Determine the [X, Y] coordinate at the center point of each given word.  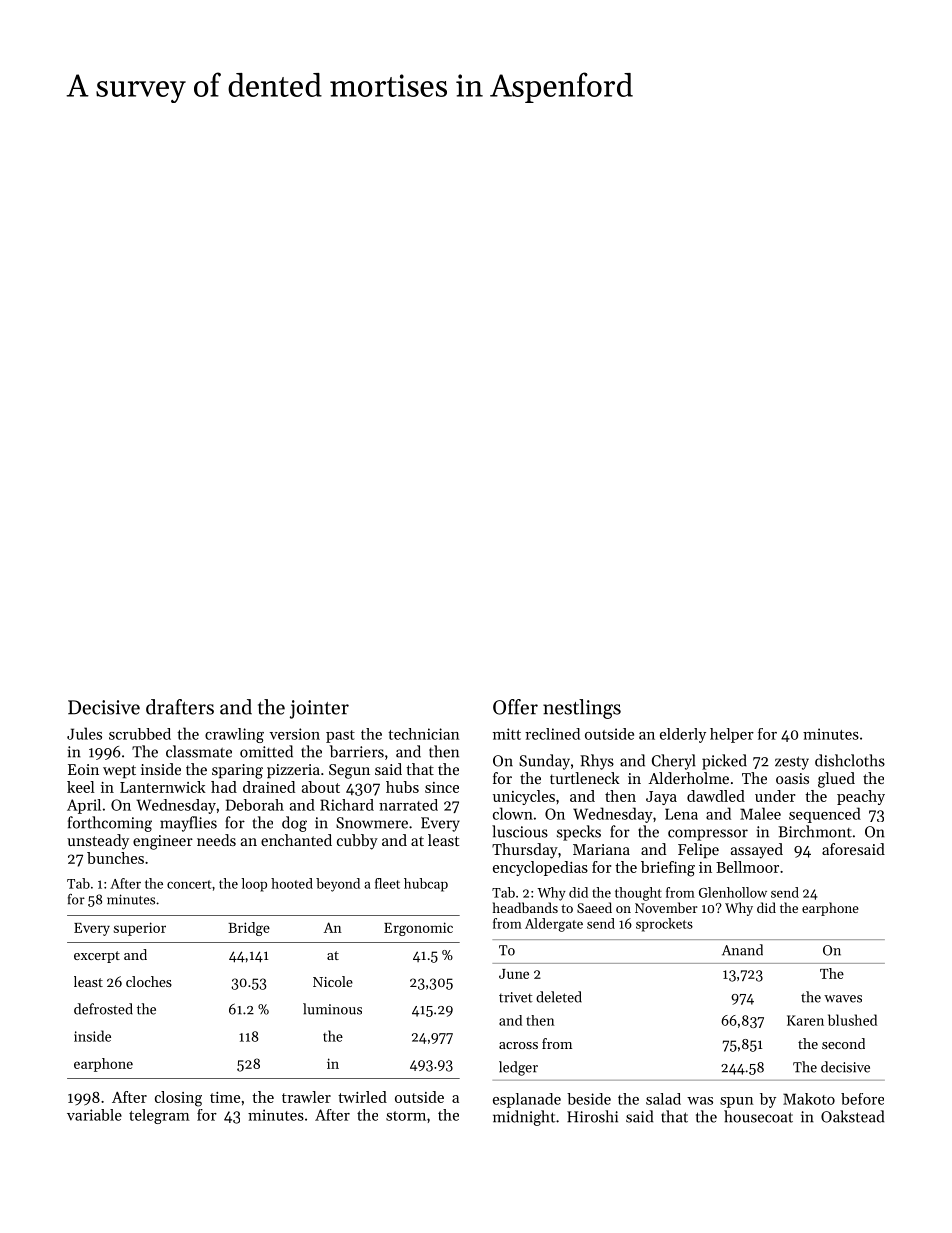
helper [732, 735]
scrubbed [140, 734]
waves [843, 999]
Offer [515, 707]
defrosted [103, 1009]
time [225, 1097]
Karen [805, 1020]
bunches [115, 858]
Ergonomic [418, 929]
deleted [559, 997]
